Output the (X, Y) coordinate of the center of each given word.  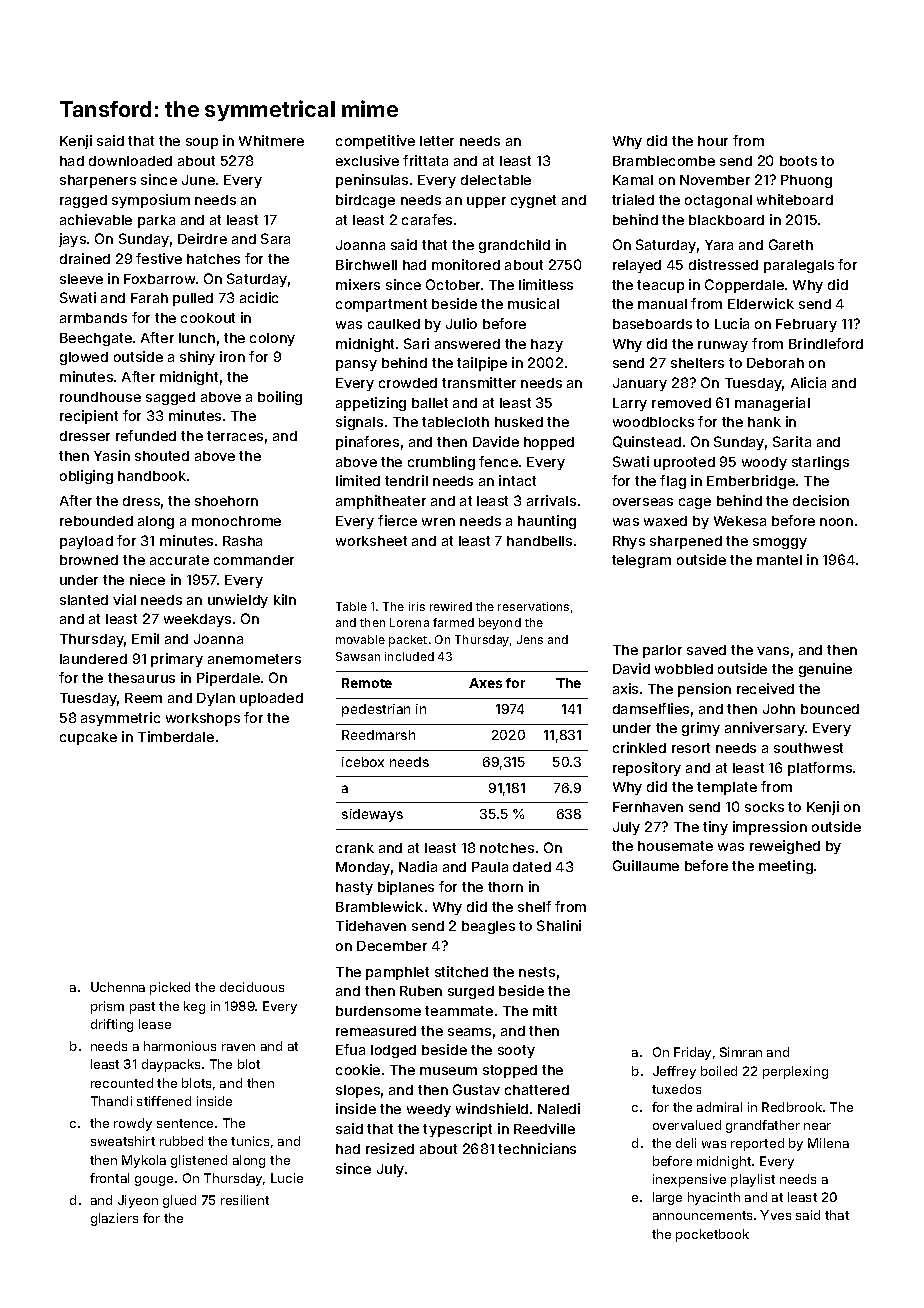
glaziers (114, 1219)
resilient (245, 1200)
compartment (381, 305)
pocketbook (712, 1235)
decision (821, 500)
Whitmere (271, 140)
